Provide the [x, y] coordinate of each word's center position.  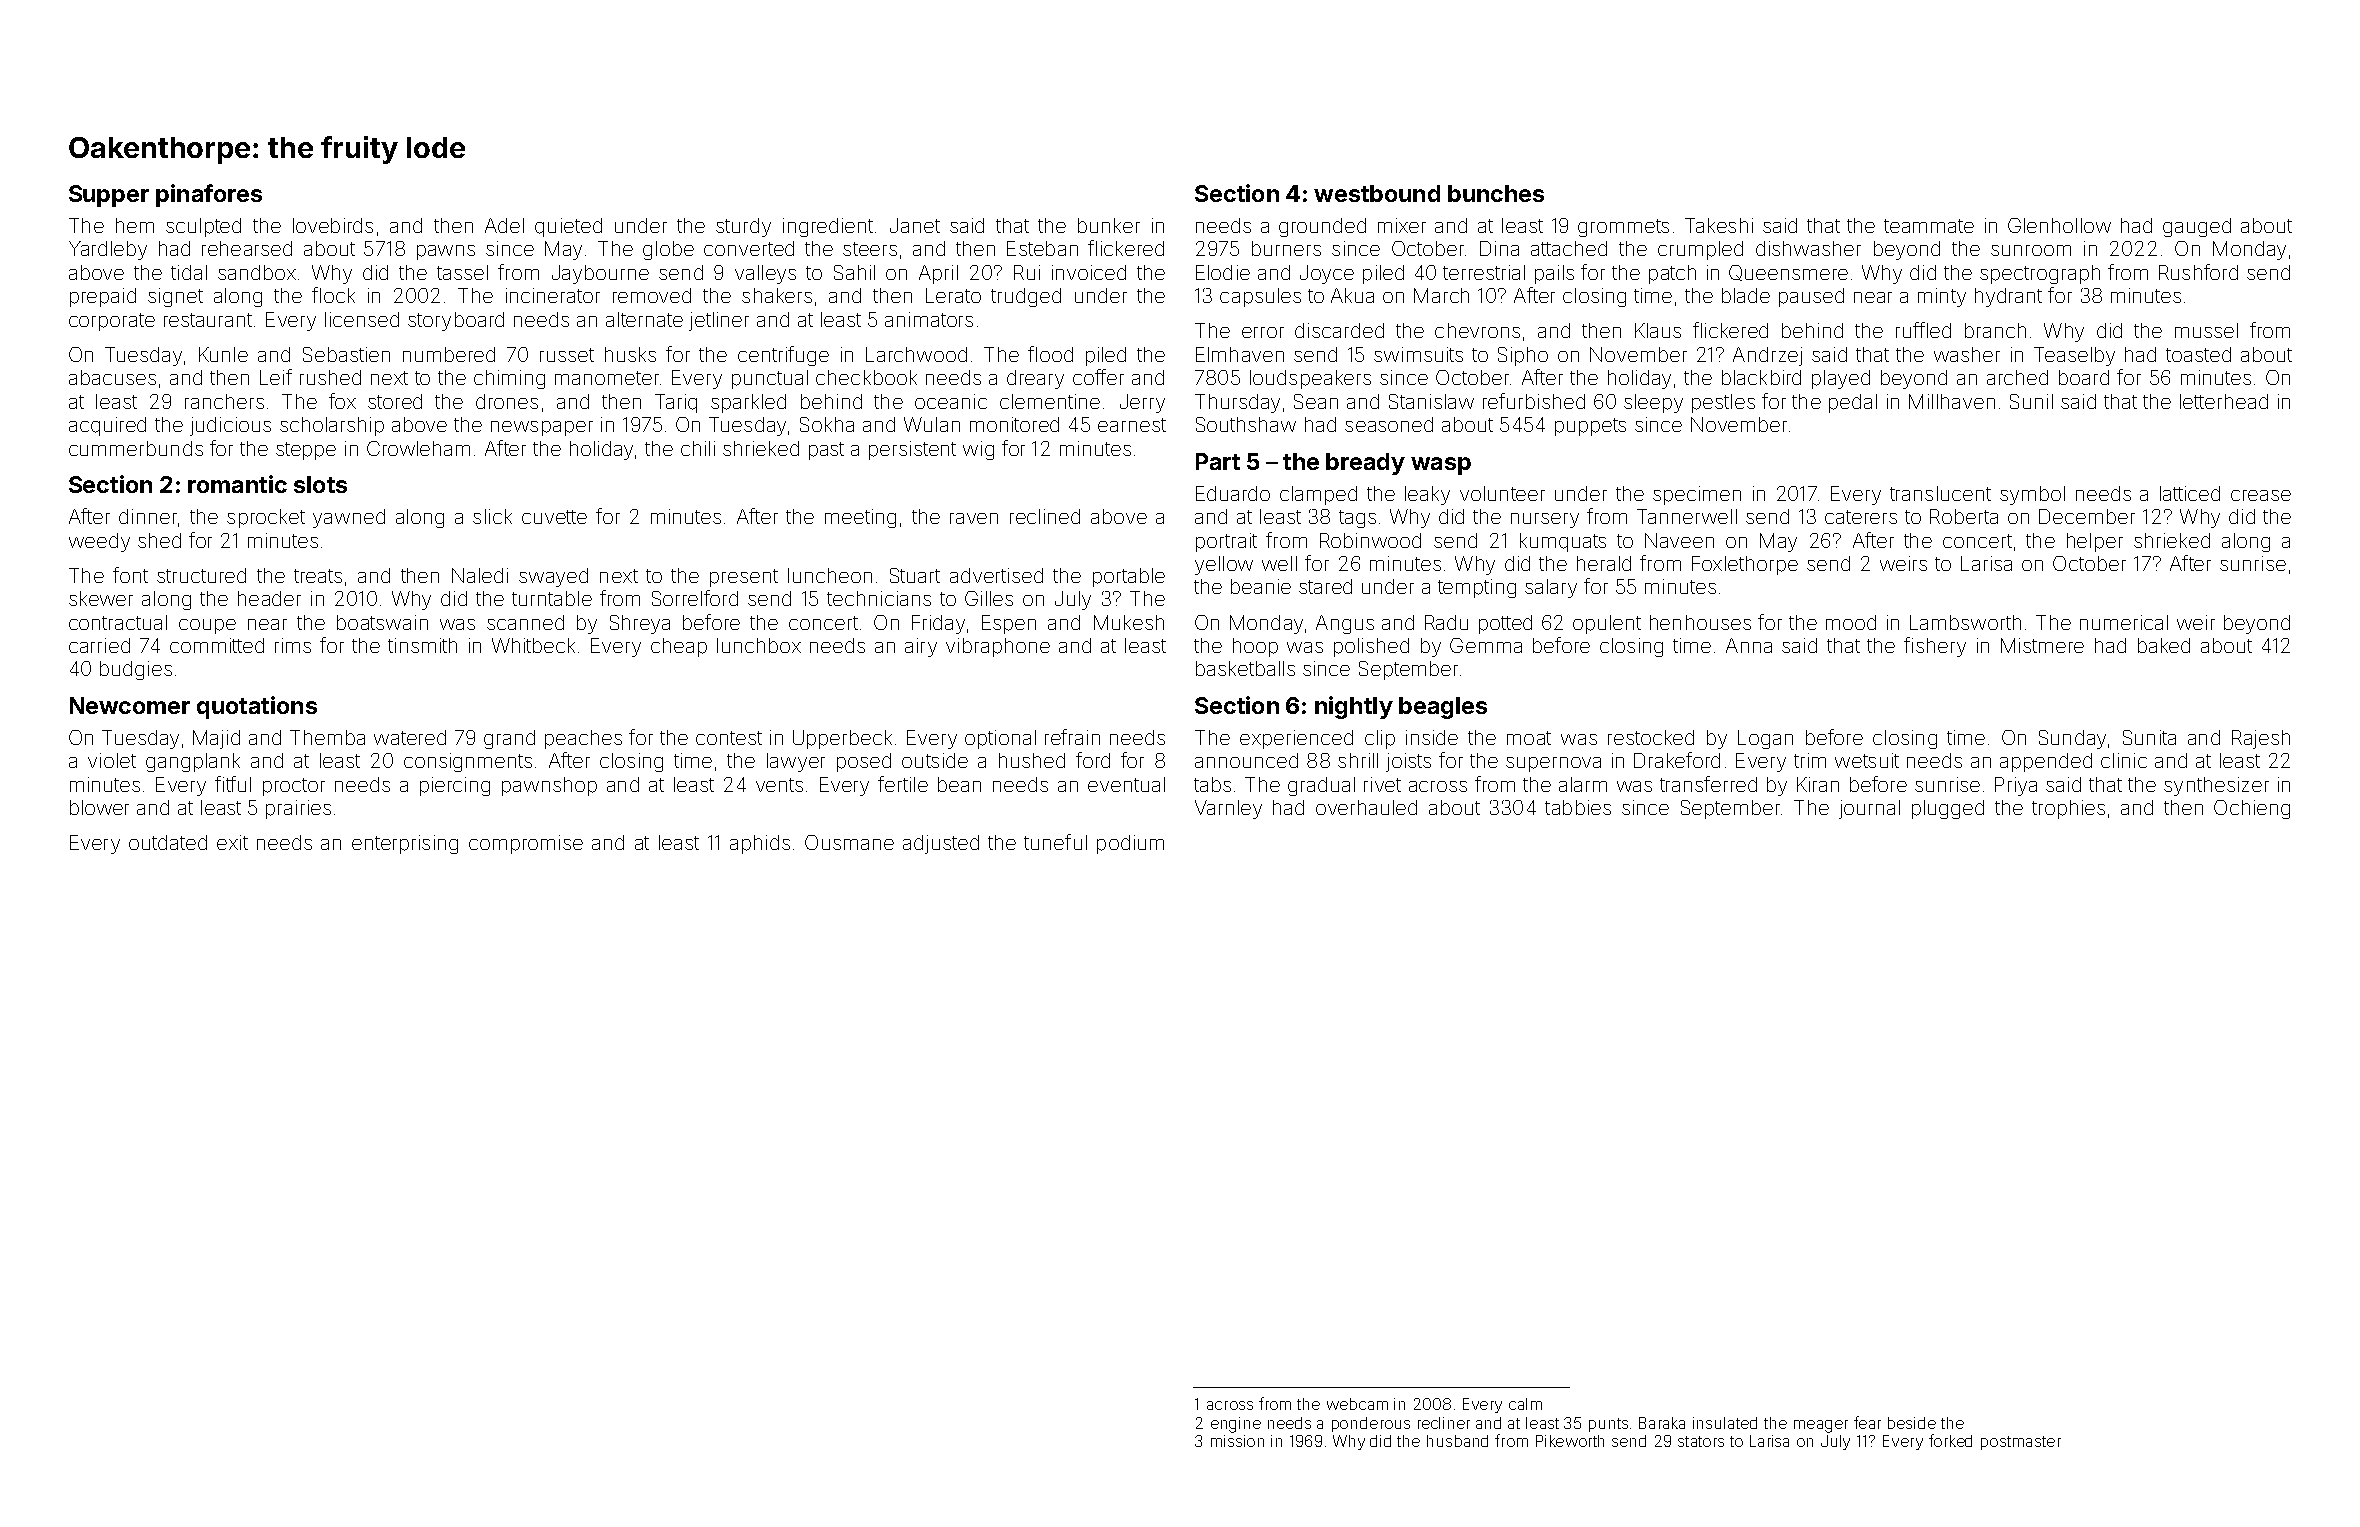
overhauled [1366, 807]
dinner [148, 516]
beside [1912, 1423]
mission [1237, 1441]
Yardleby [108, 250]
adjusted [941, 844]
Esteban [1042, 248]
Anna [1749, 645]
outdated [168, 842]
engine [1236, 1425]
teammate [1929, 226]
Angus [1345, 624]
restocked [1651, 737]
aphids [760, 844]
